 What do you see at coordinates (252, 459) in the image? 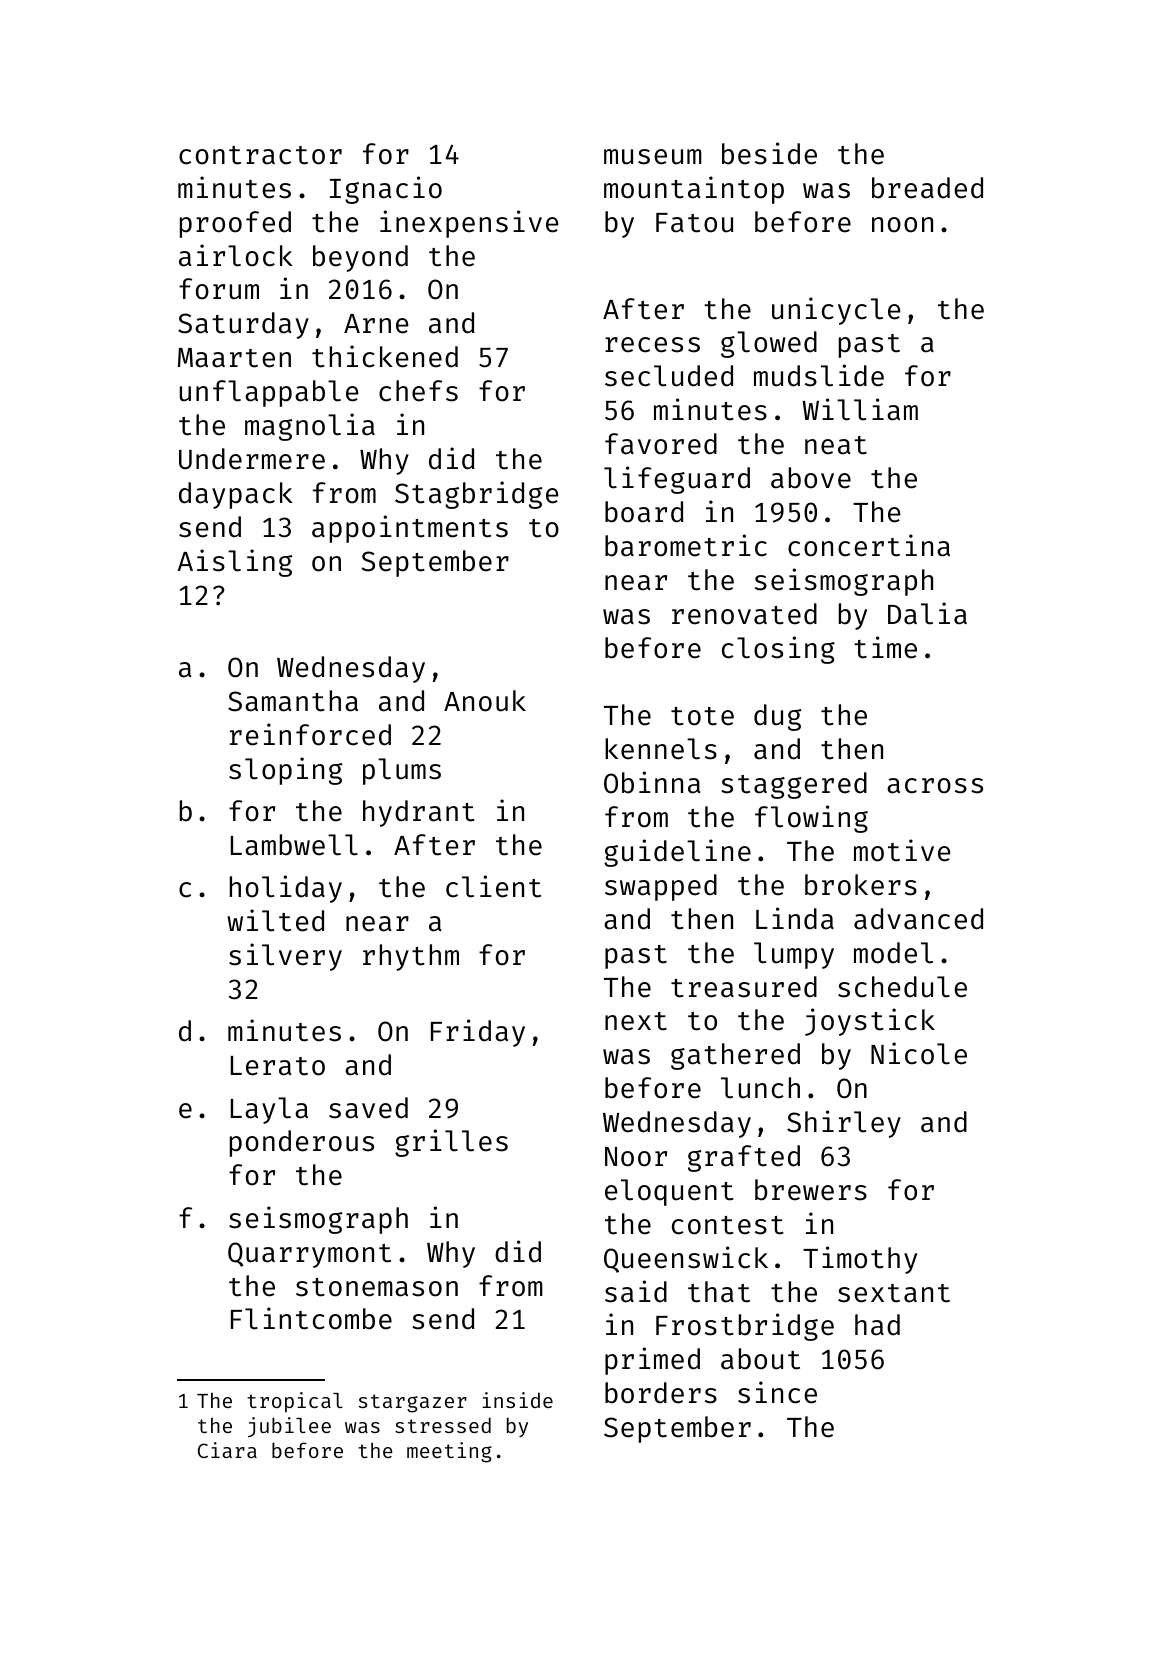
I see `Undermere` at bounding box center [252, 459].
